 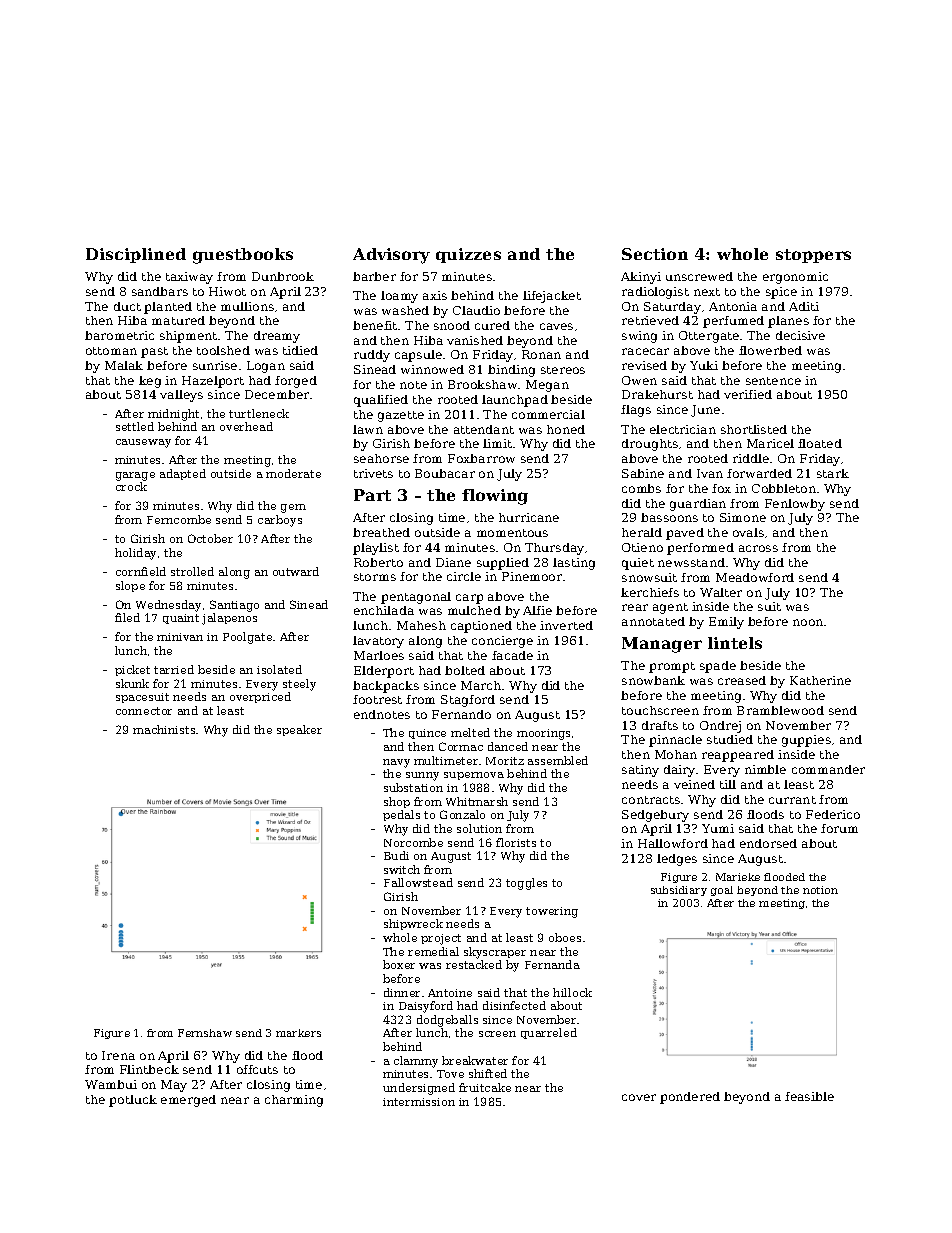 What do you see at coordinates (675, 741) in the screenshot?
I see `pinnacle` at bounding box center [675, 741].
